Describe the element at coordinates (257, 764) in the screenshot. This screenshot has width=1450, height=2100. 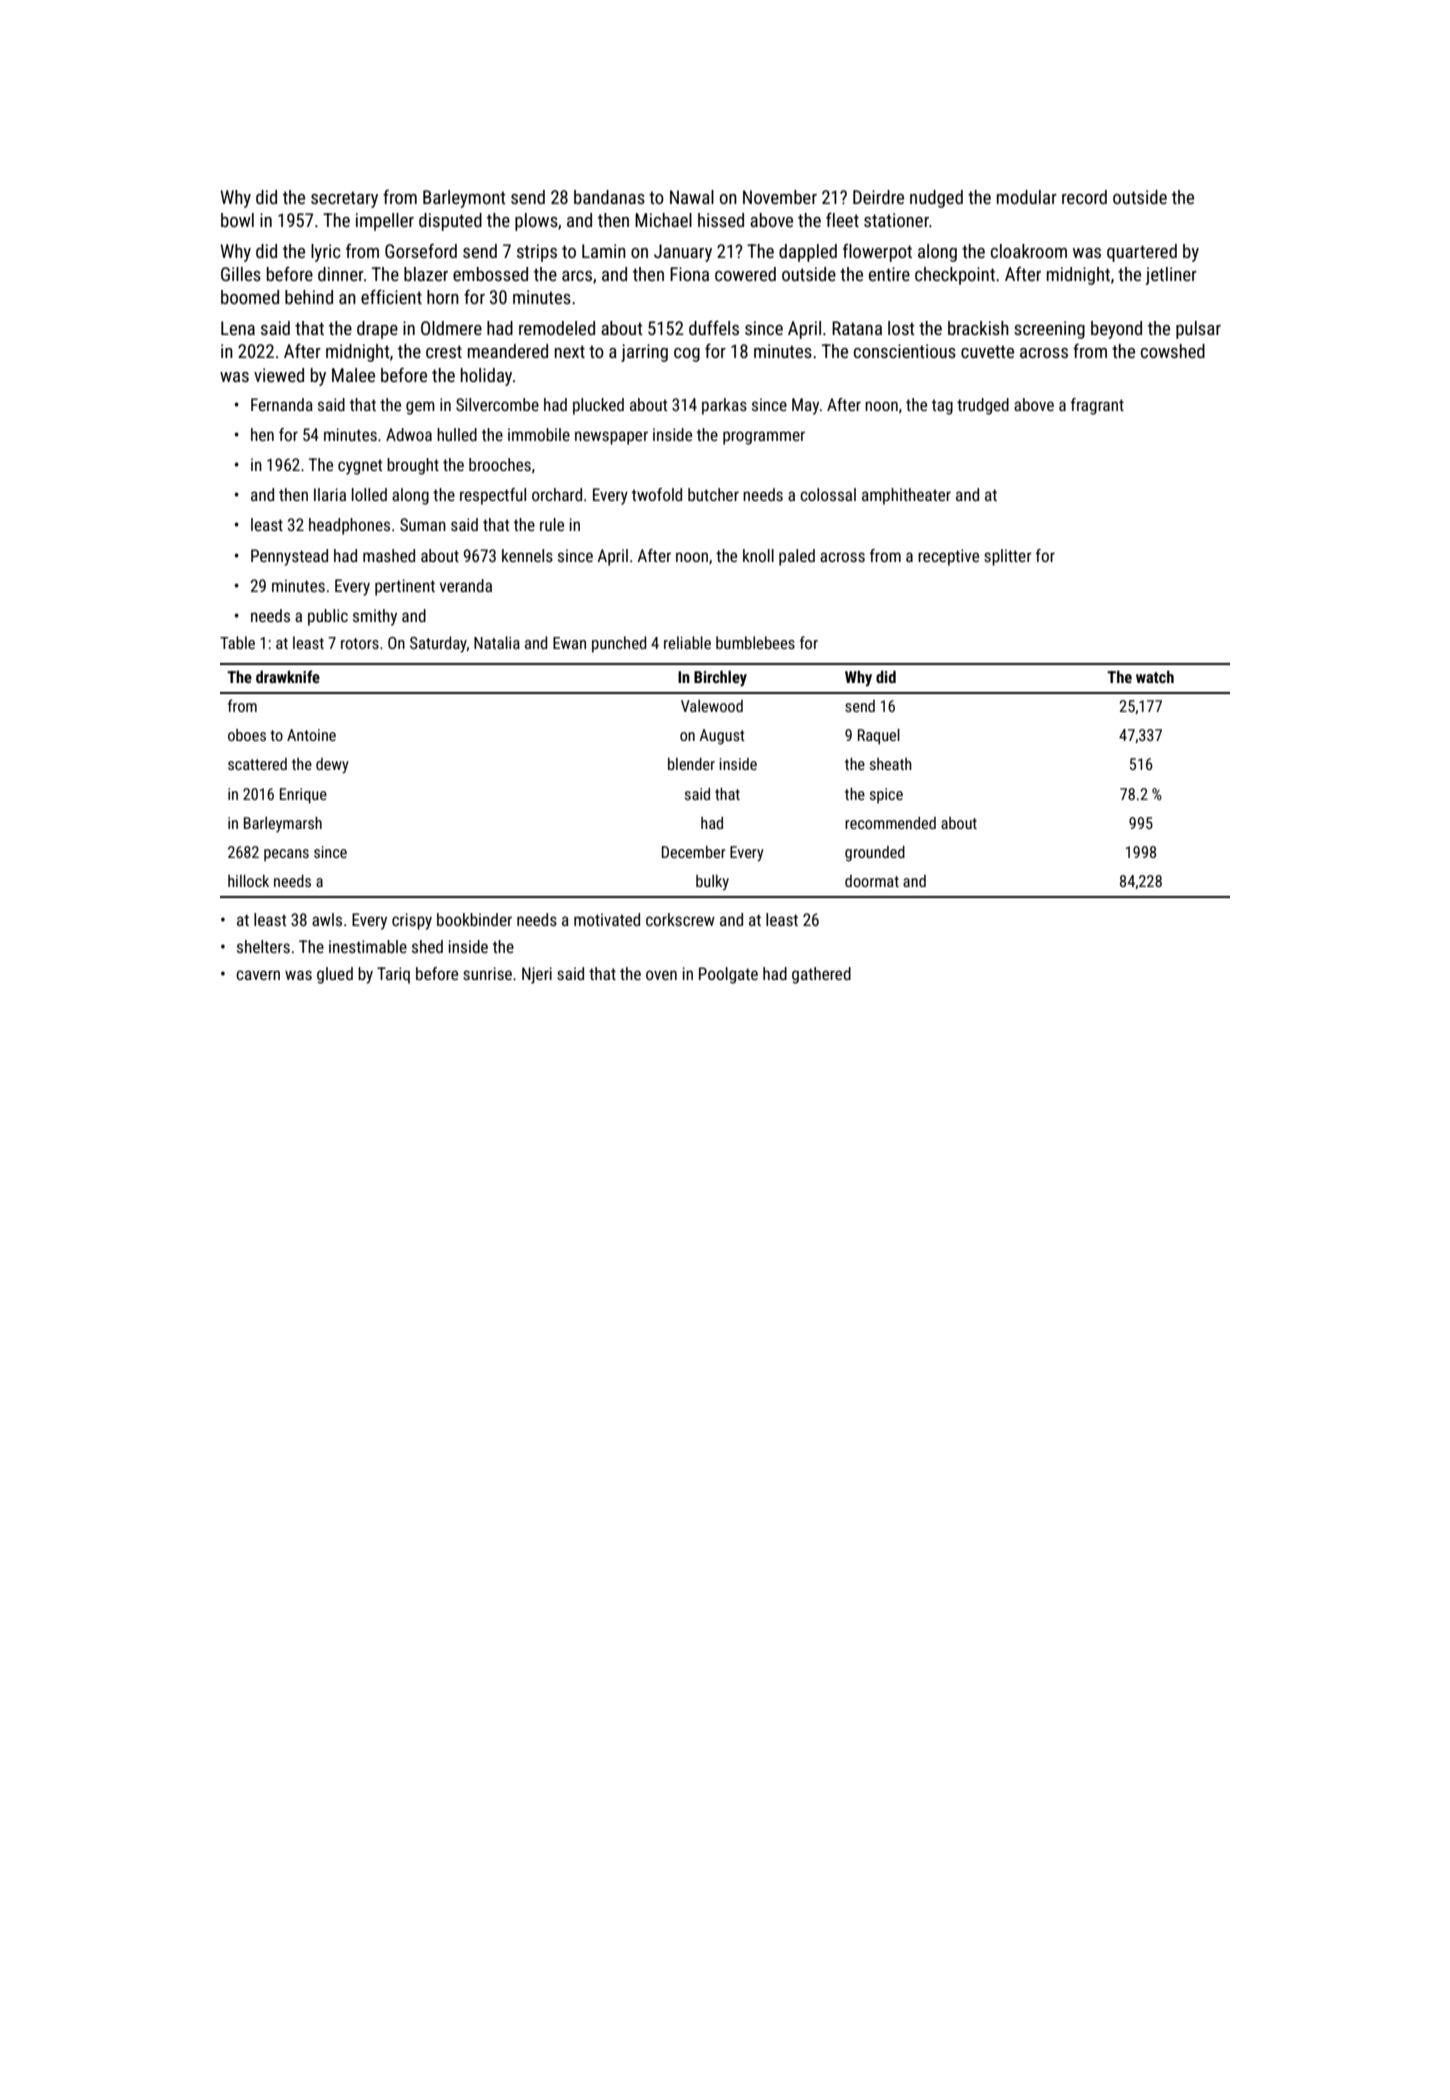
I see `scattered` at that location.
